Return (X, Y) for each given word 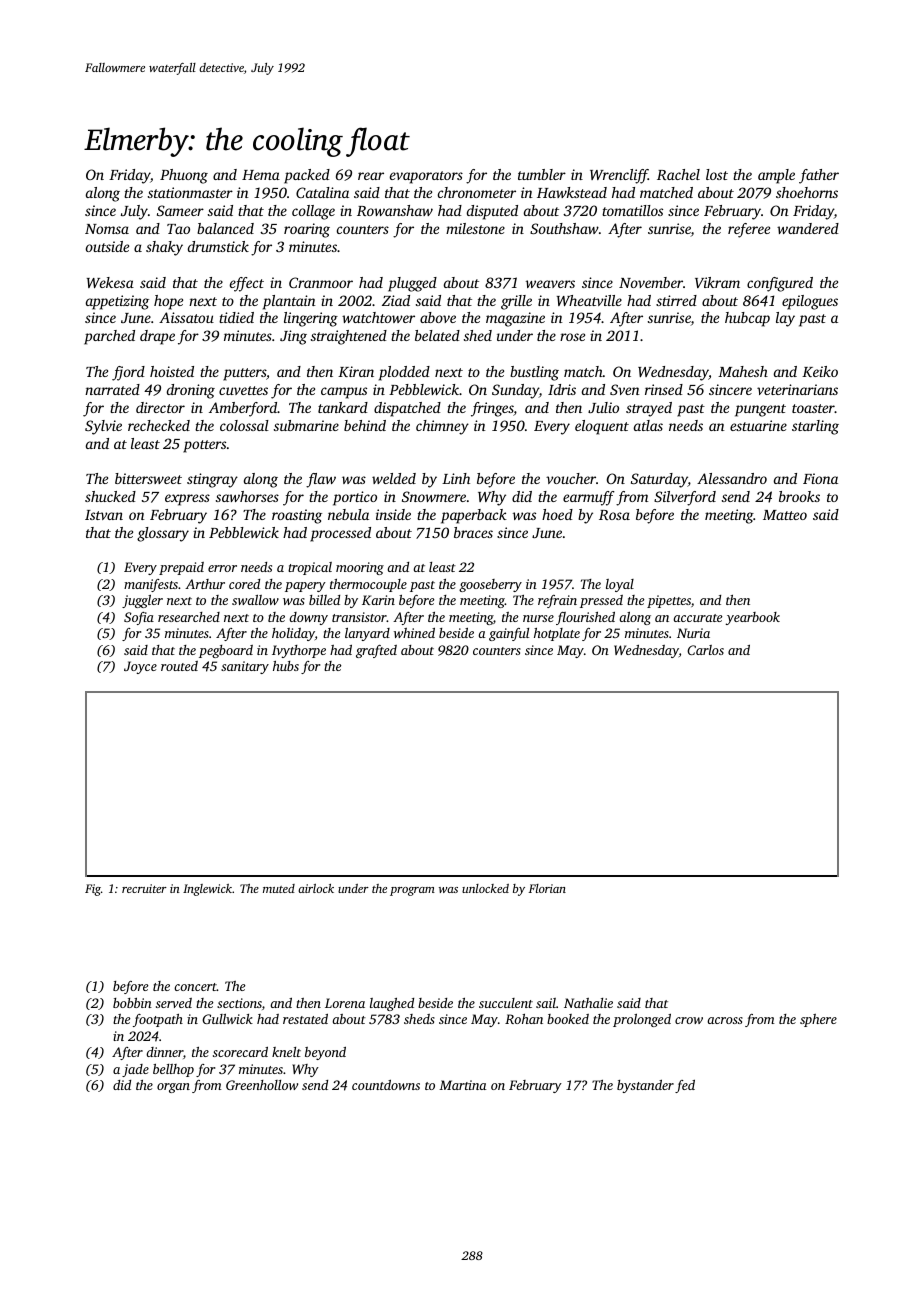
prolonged (642, 1020)
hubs (286, 666)
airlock (316, 888)
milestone (475, 228)
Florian (547, 888)
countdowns (386, 1085)
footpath (158, 1020)
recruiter (144, 888)
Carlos (705, 650)
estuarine (758, 425)
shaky (164, 248)
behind (365, 425)
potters (204, 446)
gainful (509, 634)
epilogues (810, 302)
